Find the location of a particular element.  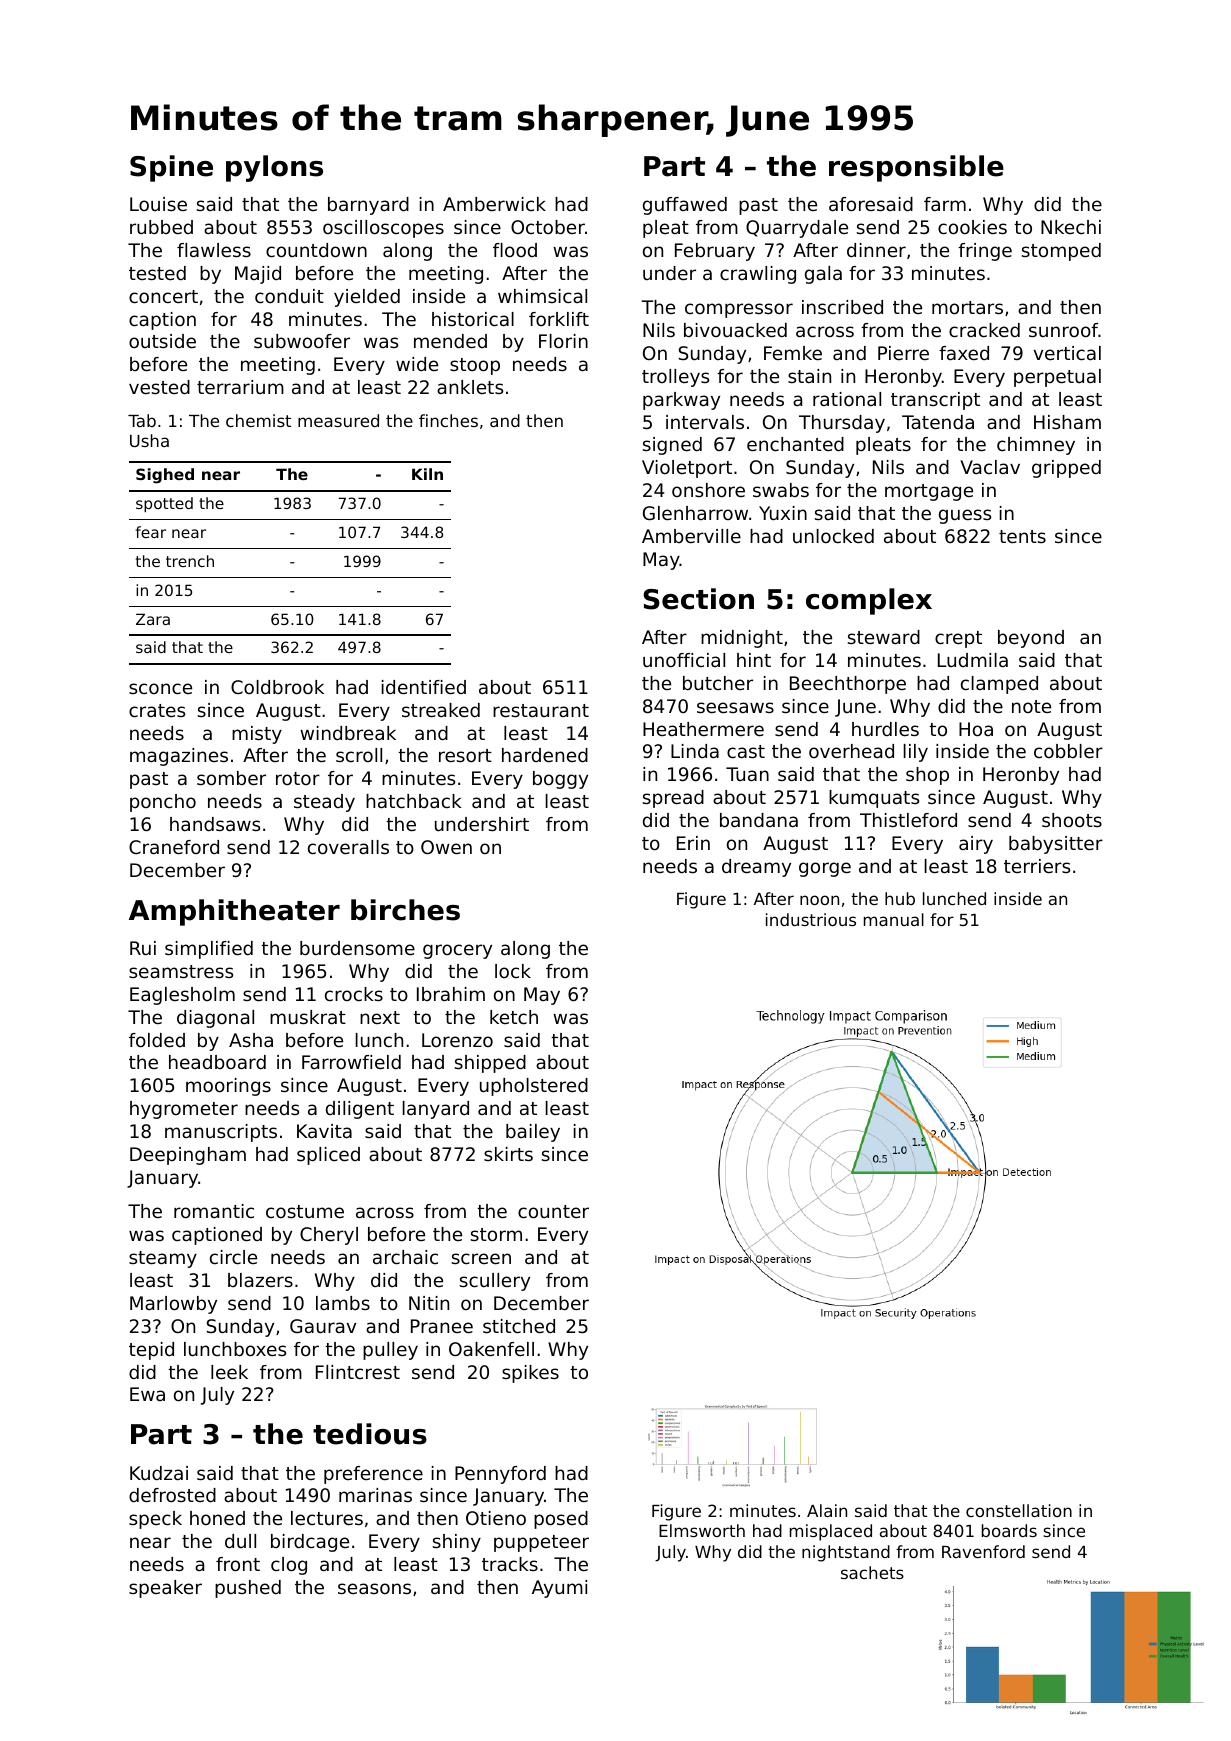

tedious is located at coordinates (370, 1434).
